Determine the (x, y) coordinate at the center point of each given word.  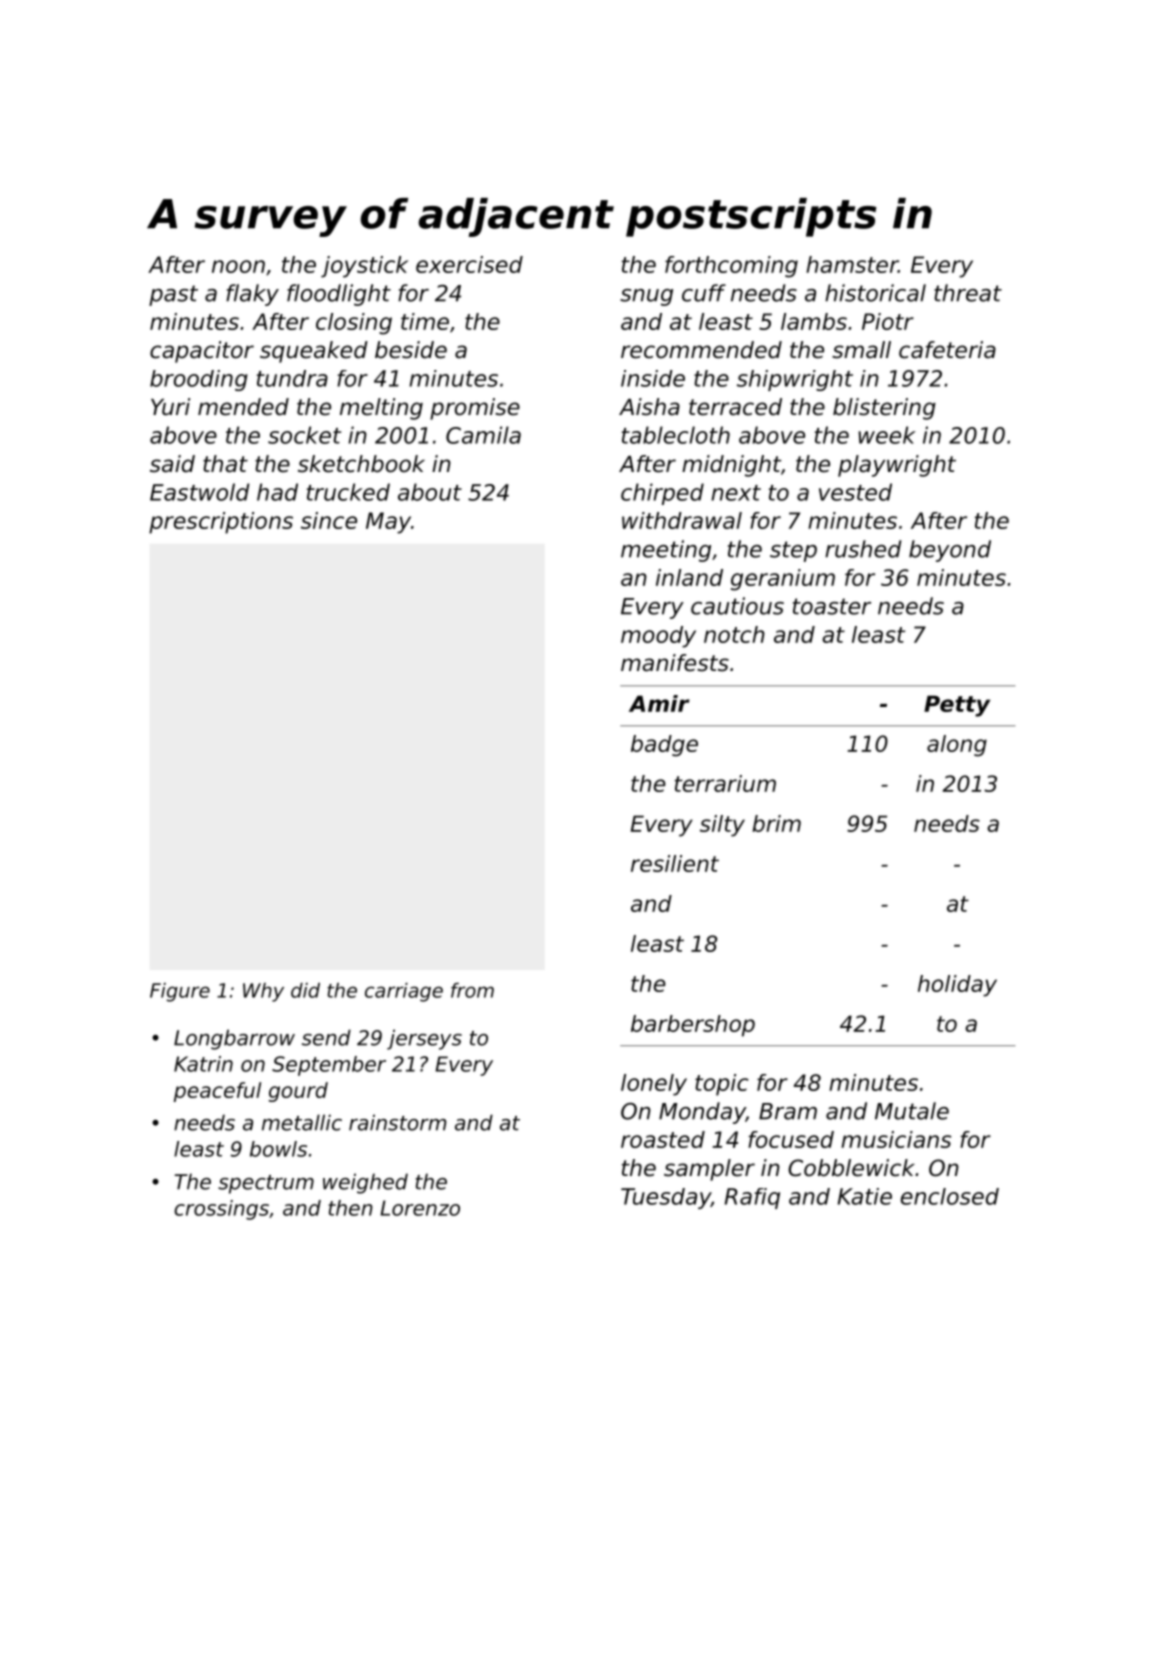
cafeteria (947, 350)
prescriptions (221, 523)
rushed (863, 549)
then (350, 1208)
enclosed (950, 1196)
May (388, 523)
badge (664, 746)
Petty (957, 706)
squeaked (314, 352)
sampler (709, 1170)
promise (475, 409)
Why (263, 992)
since (329, 520)
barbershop (693, 1026)
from (472, 990)
